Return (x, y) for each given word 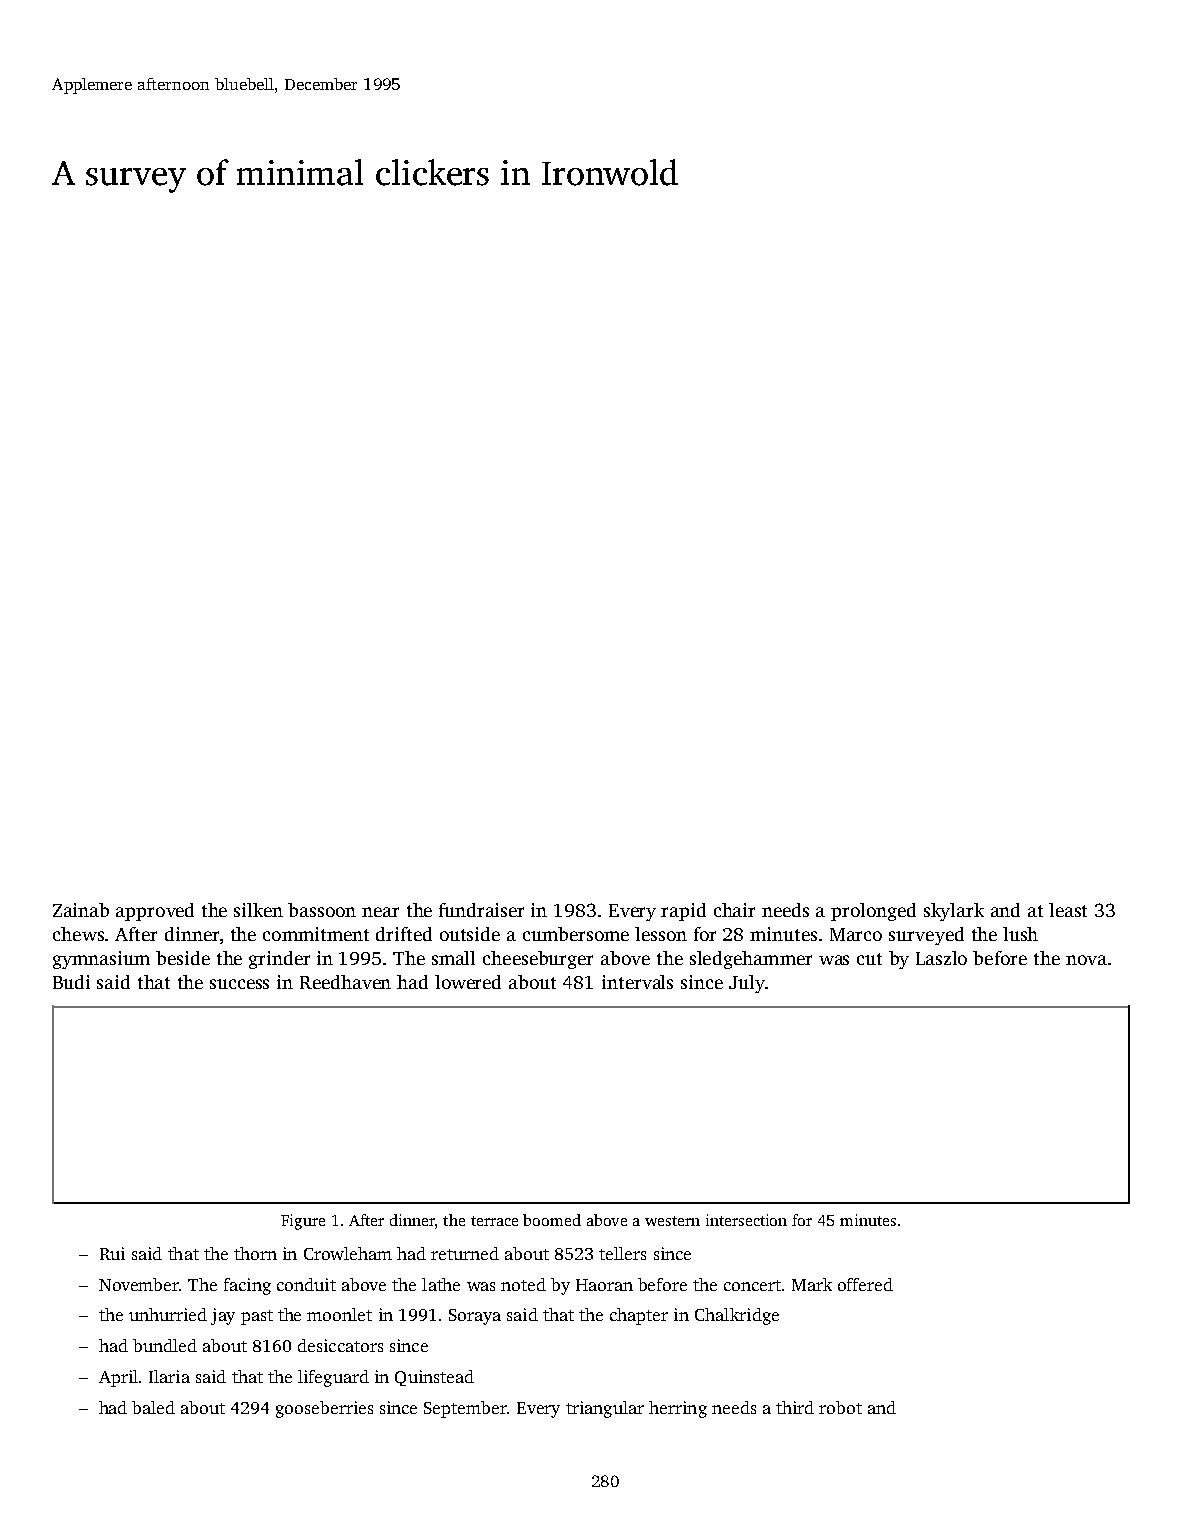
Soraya (475, 1317)
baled (153, 1407)
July (747, 984)
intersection (746, 1220)
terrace (494, 1221)
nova (1086, 960)
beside (183, 958)
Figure (303, 1222)
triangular (605, 1409)
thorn (255, 1253)
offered (865, 1284)
